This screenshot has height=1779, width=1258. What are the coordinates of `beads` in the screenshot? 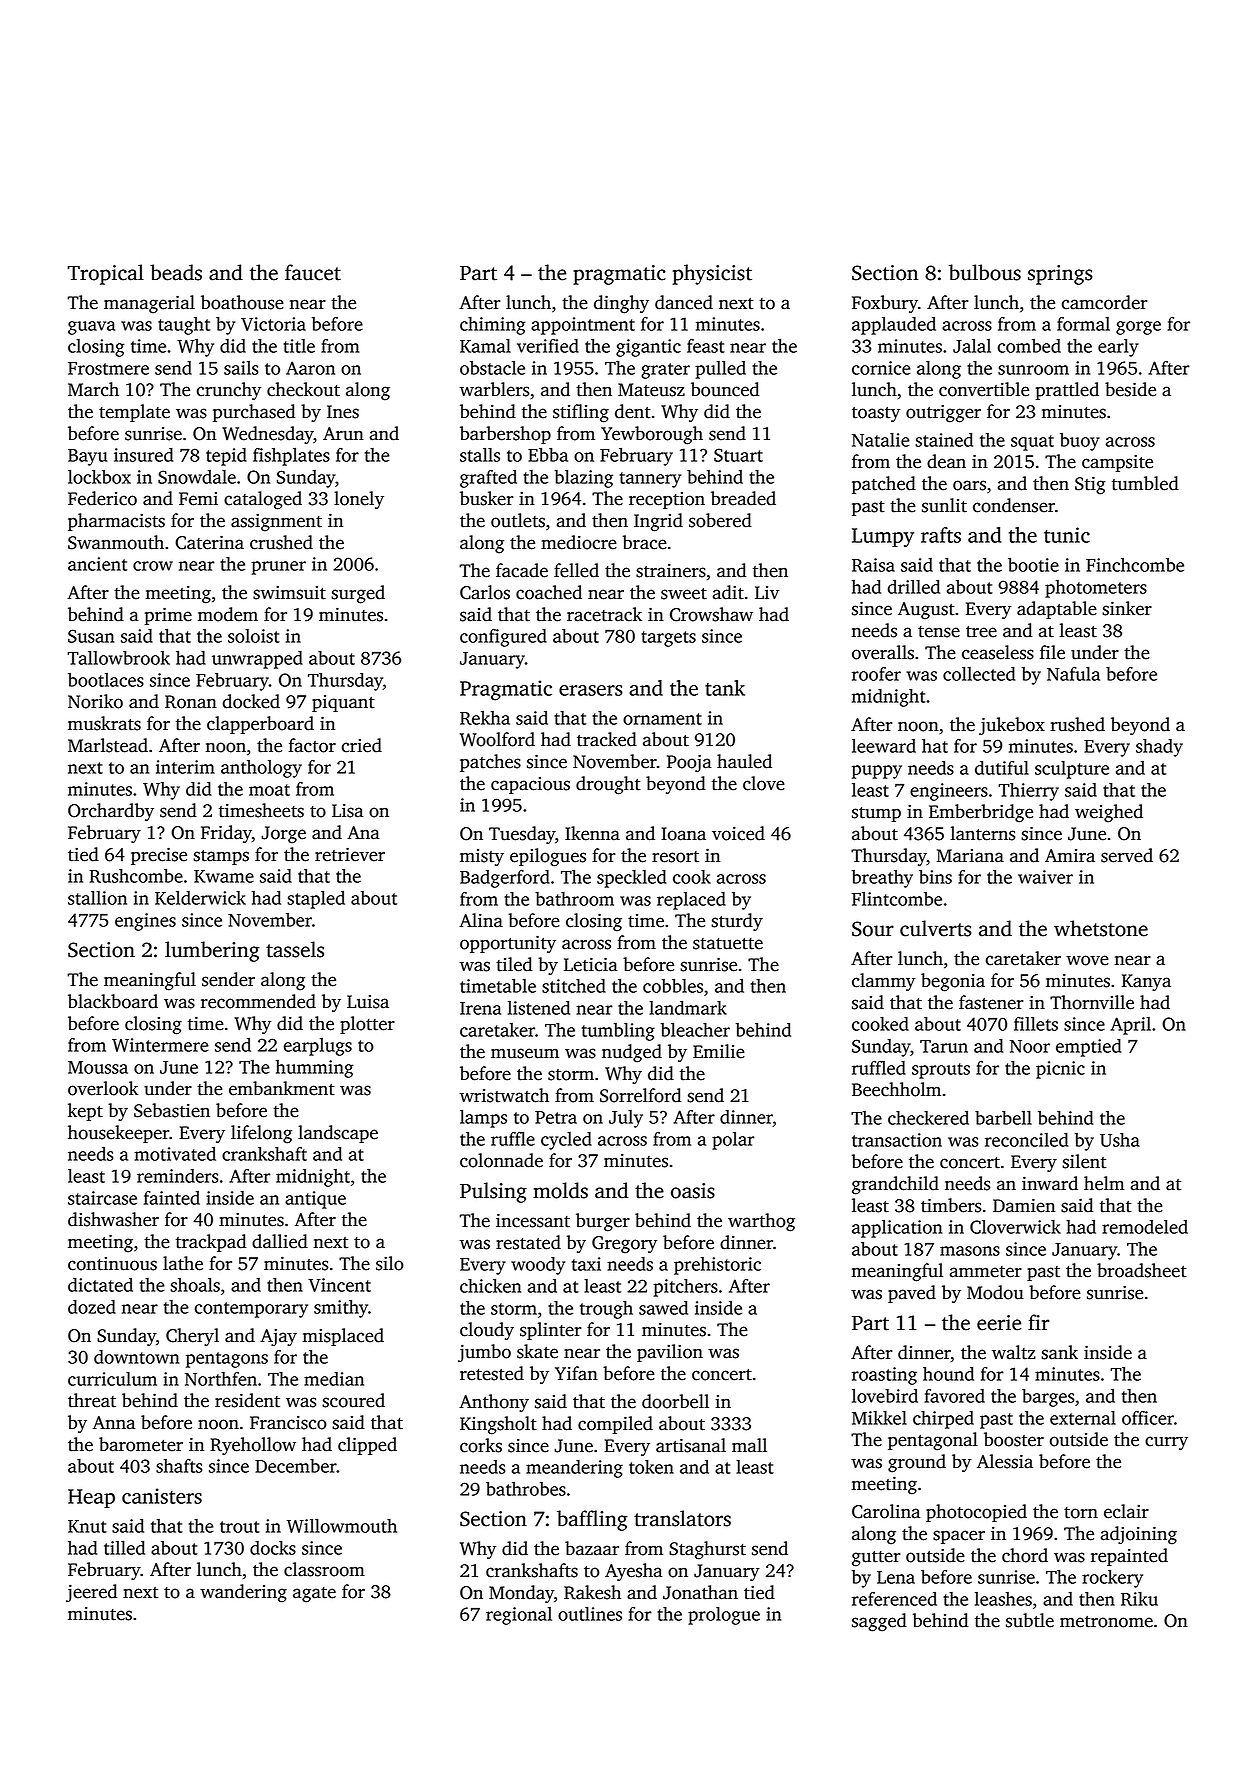 It's located at (176, 272).
